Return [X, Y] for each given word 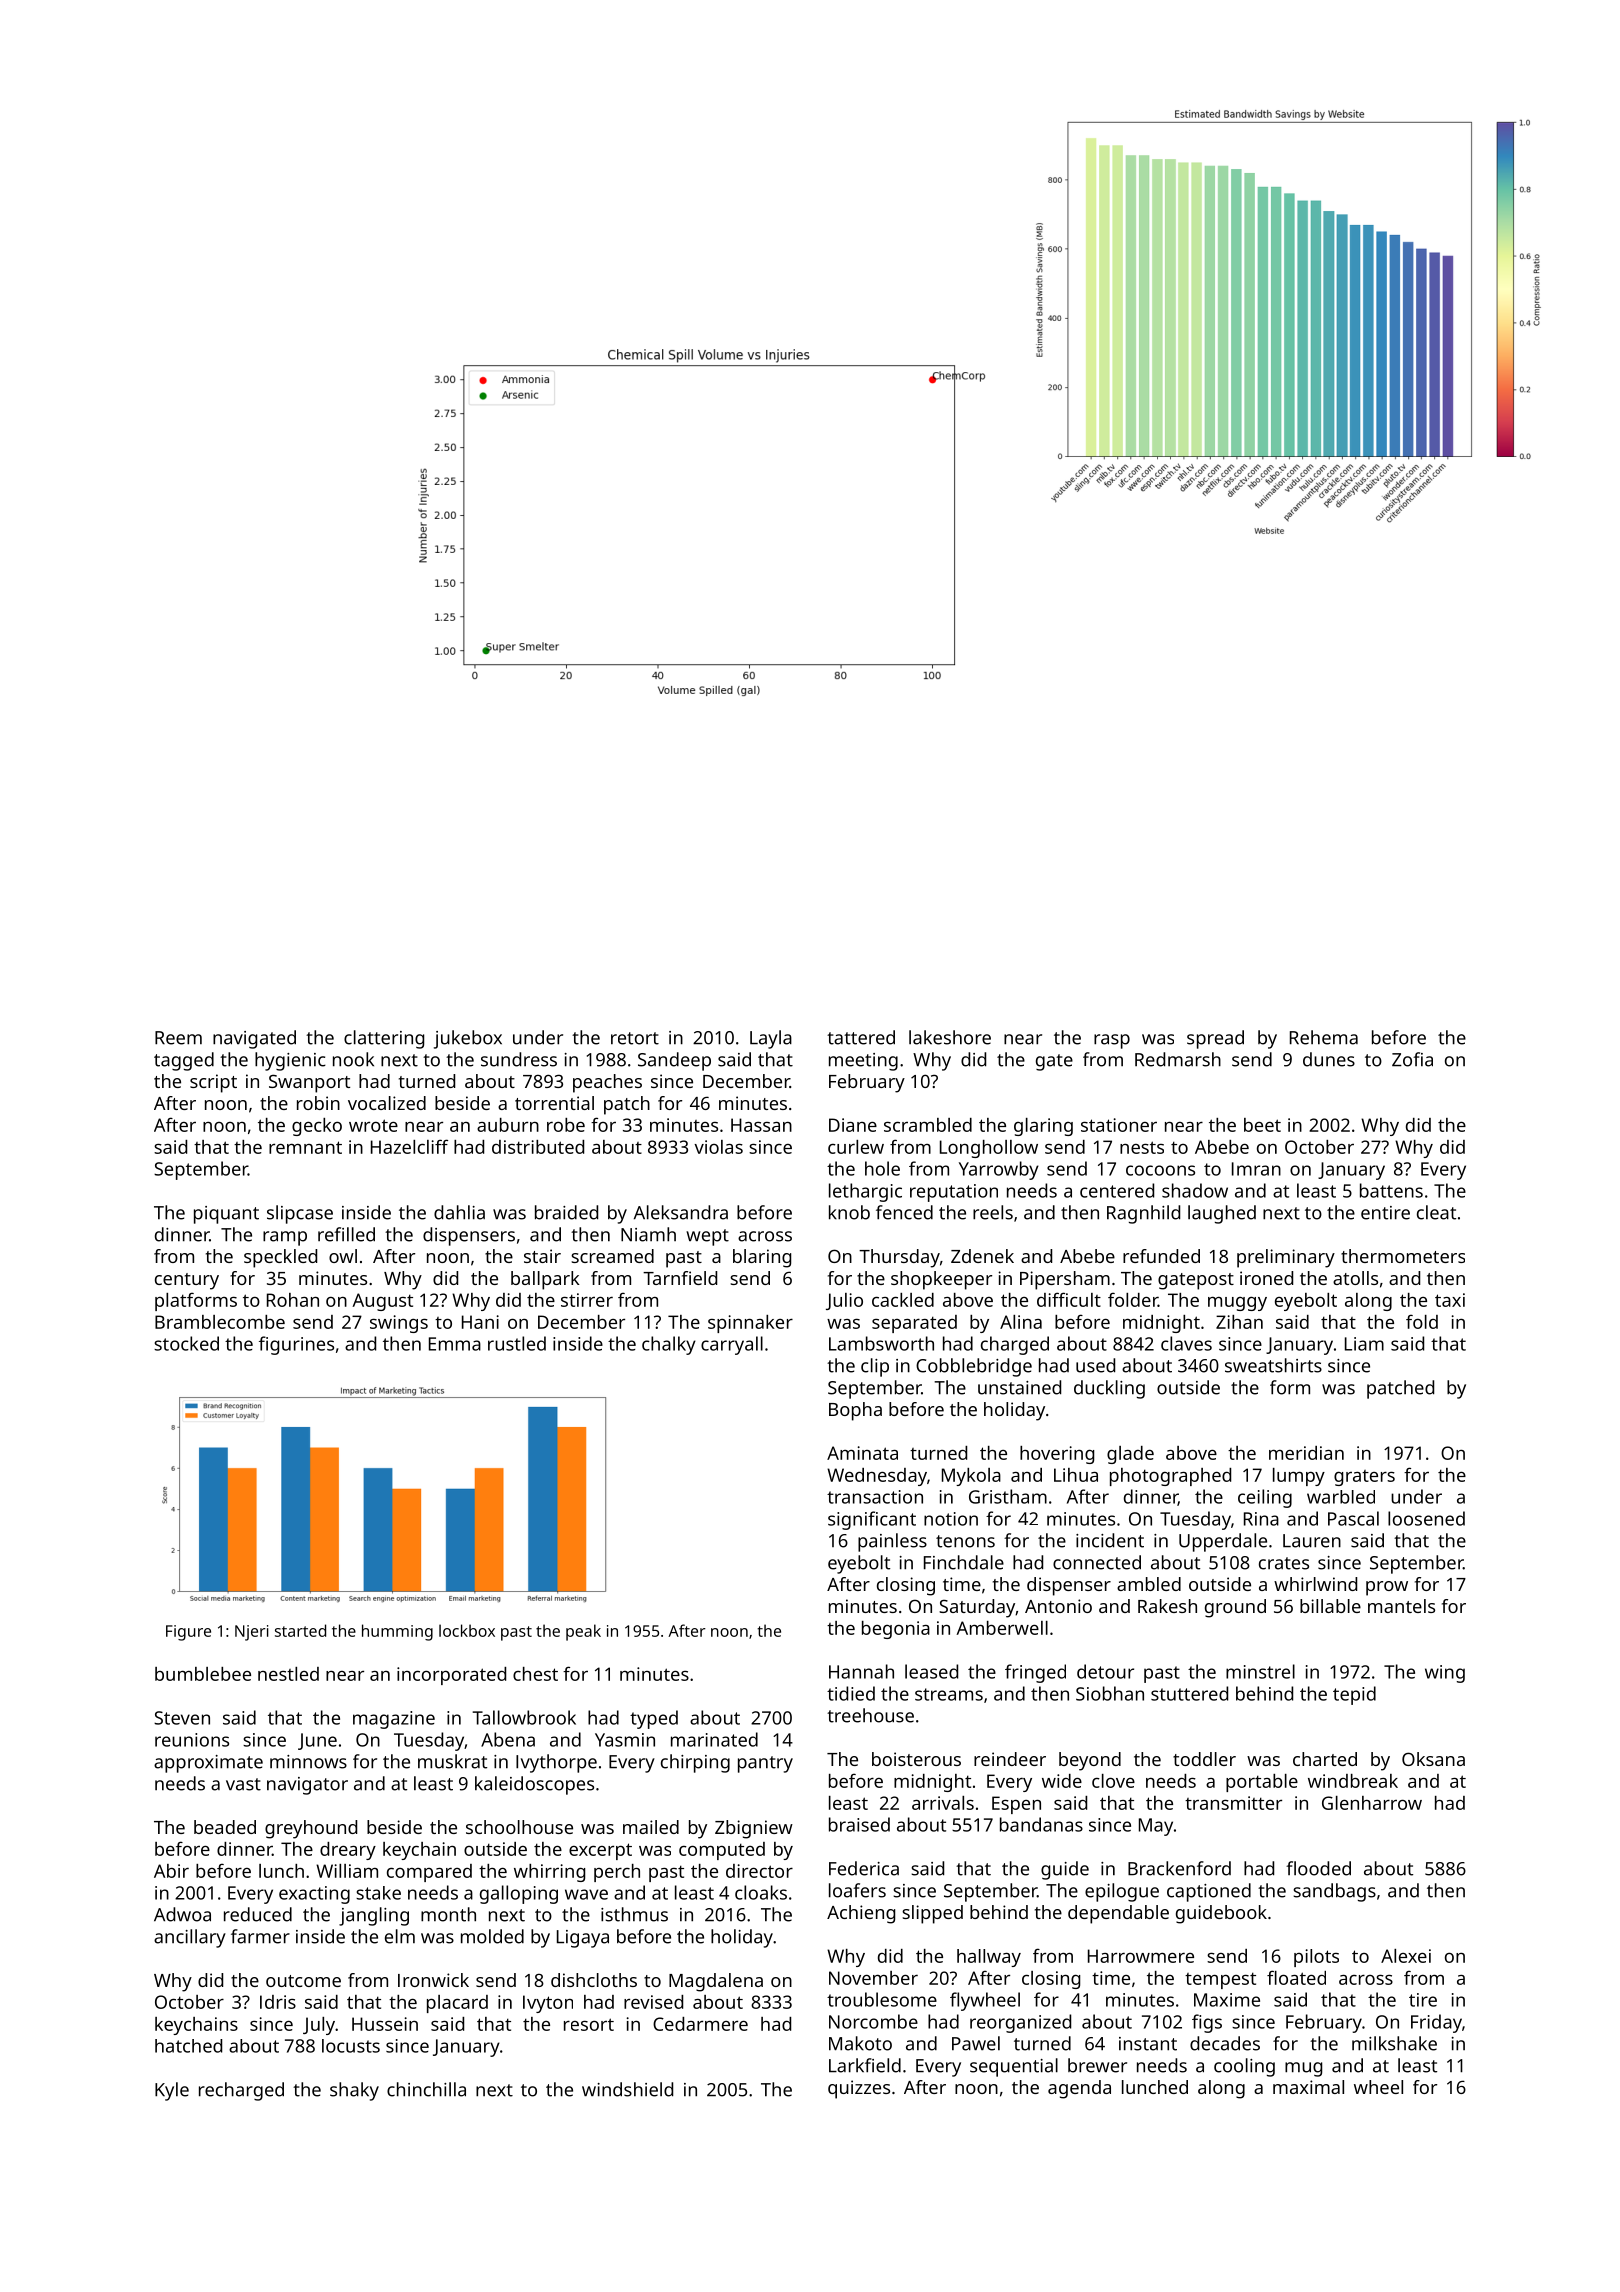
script [213, 1083]
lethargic [865, 1192]
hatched [188, 2046]
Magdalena [716, 1982]
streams [949, 1694]
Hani [480, 1322]
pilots [1316, 1958]
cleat [1436, 1212]
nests [1142, 1147]
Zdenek [982, 1256]
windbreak [1353, 1781]
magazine [394, 1720]
